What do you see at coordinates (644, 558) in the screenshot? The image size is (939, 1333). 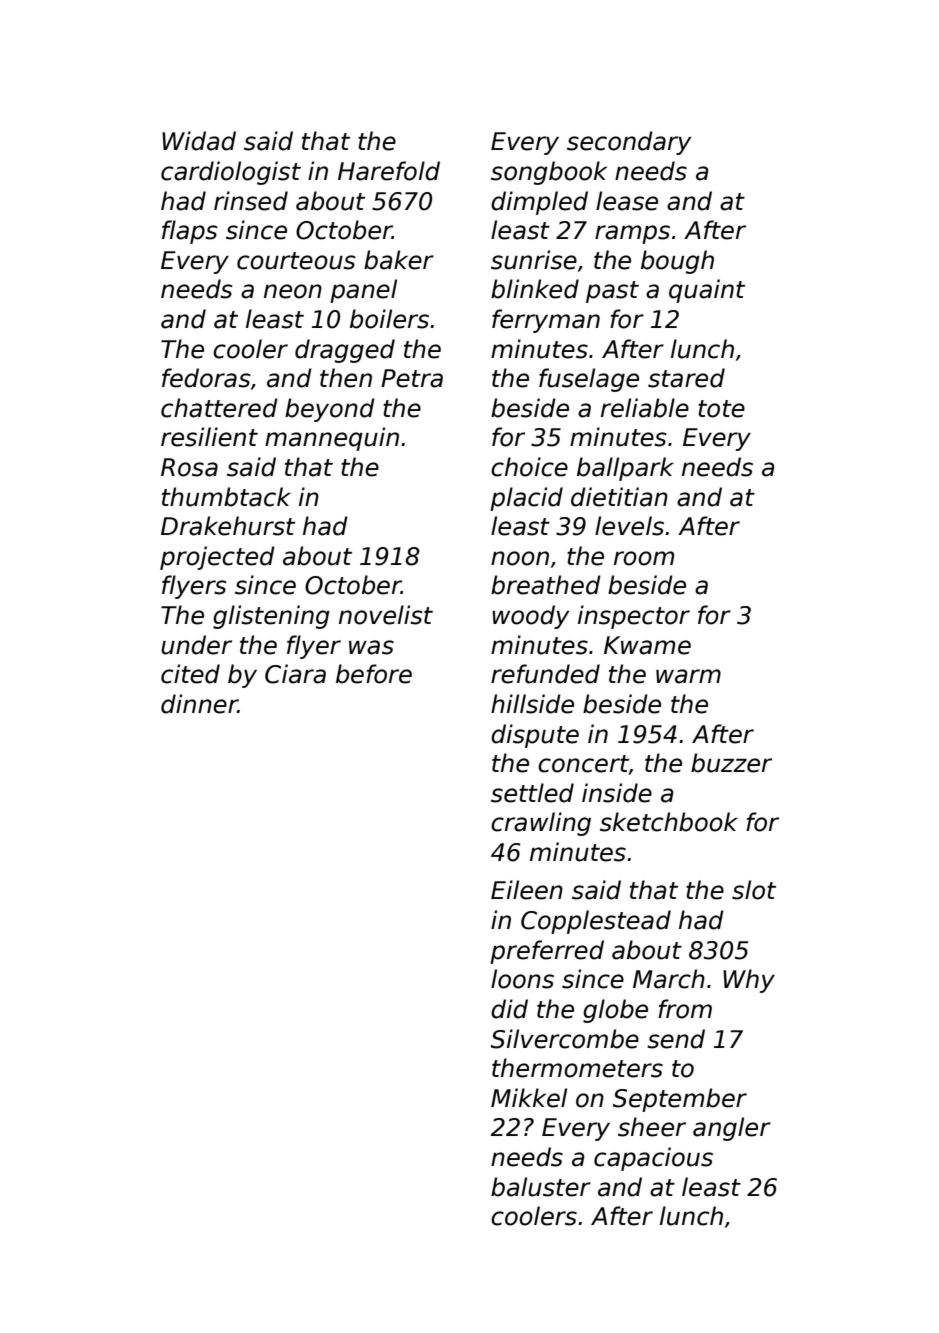 I see `room` at bounding box center [644, 558].
